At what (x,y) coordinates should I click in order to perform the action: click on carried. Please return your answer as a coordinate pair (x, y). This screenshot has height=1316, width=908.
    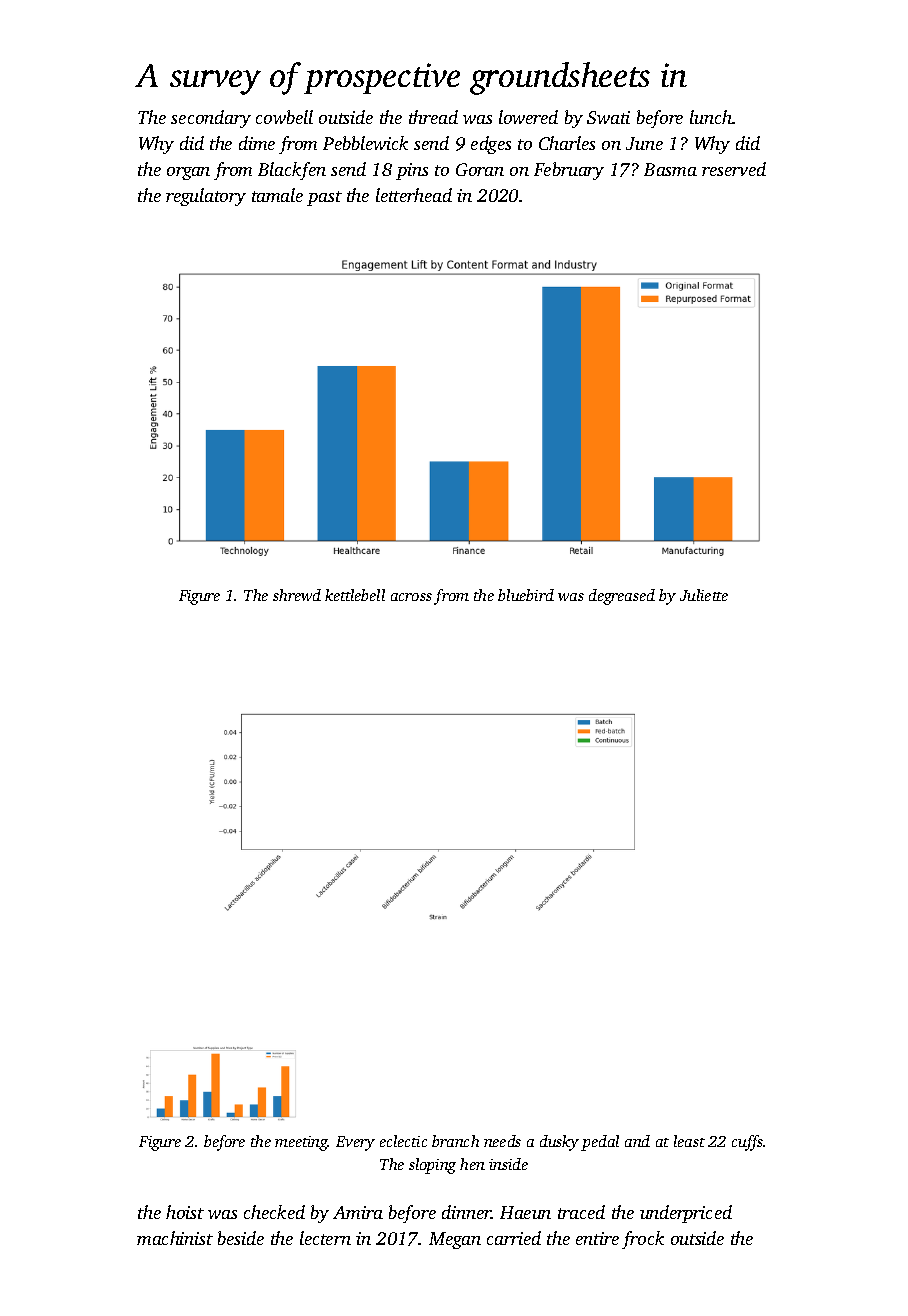
    Looking at the image, I should click on (514, 1238).
